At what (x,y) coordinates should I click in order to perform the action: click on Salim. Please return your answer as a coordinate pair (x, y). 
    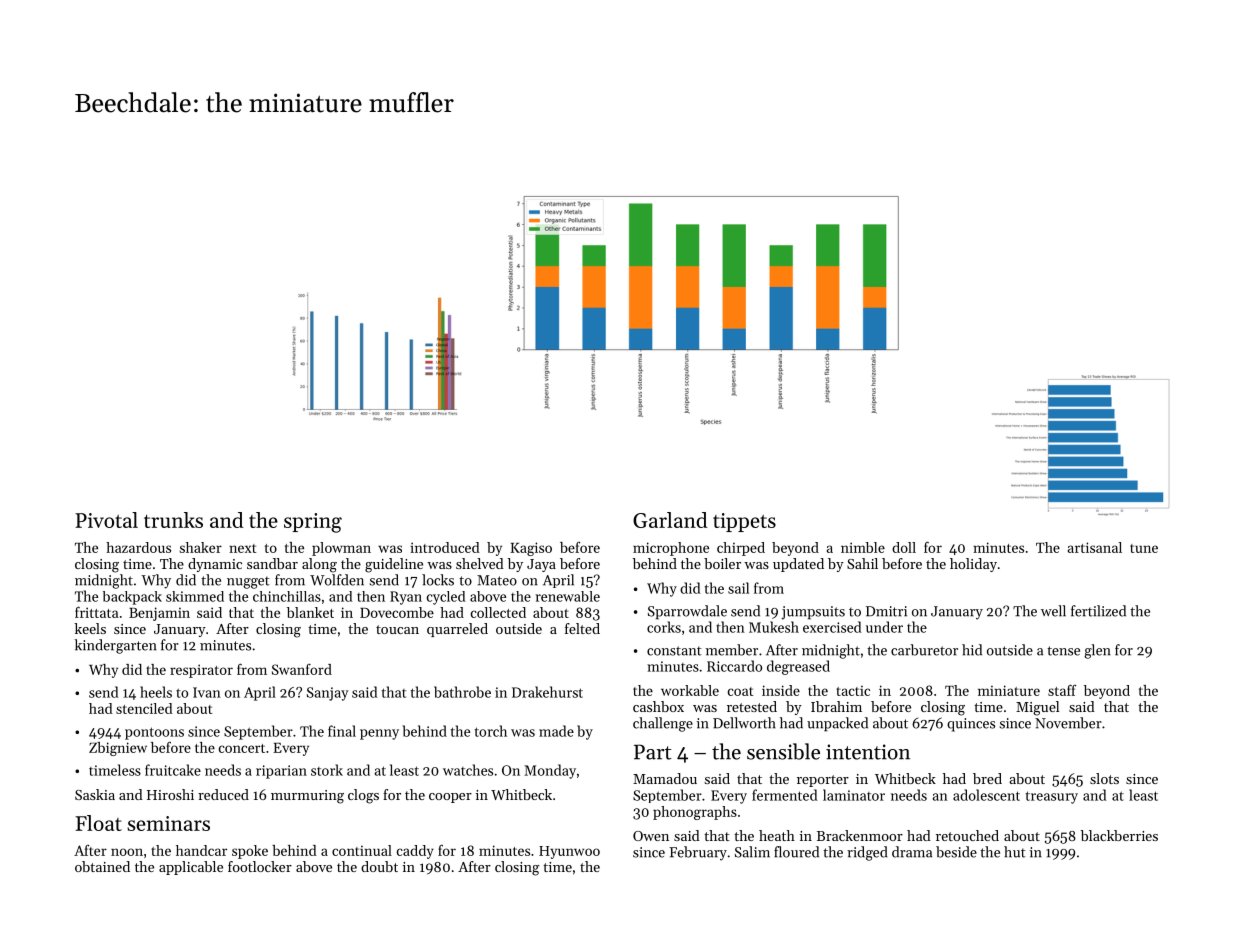
    Looking at the image, I should click on (752, 852).
